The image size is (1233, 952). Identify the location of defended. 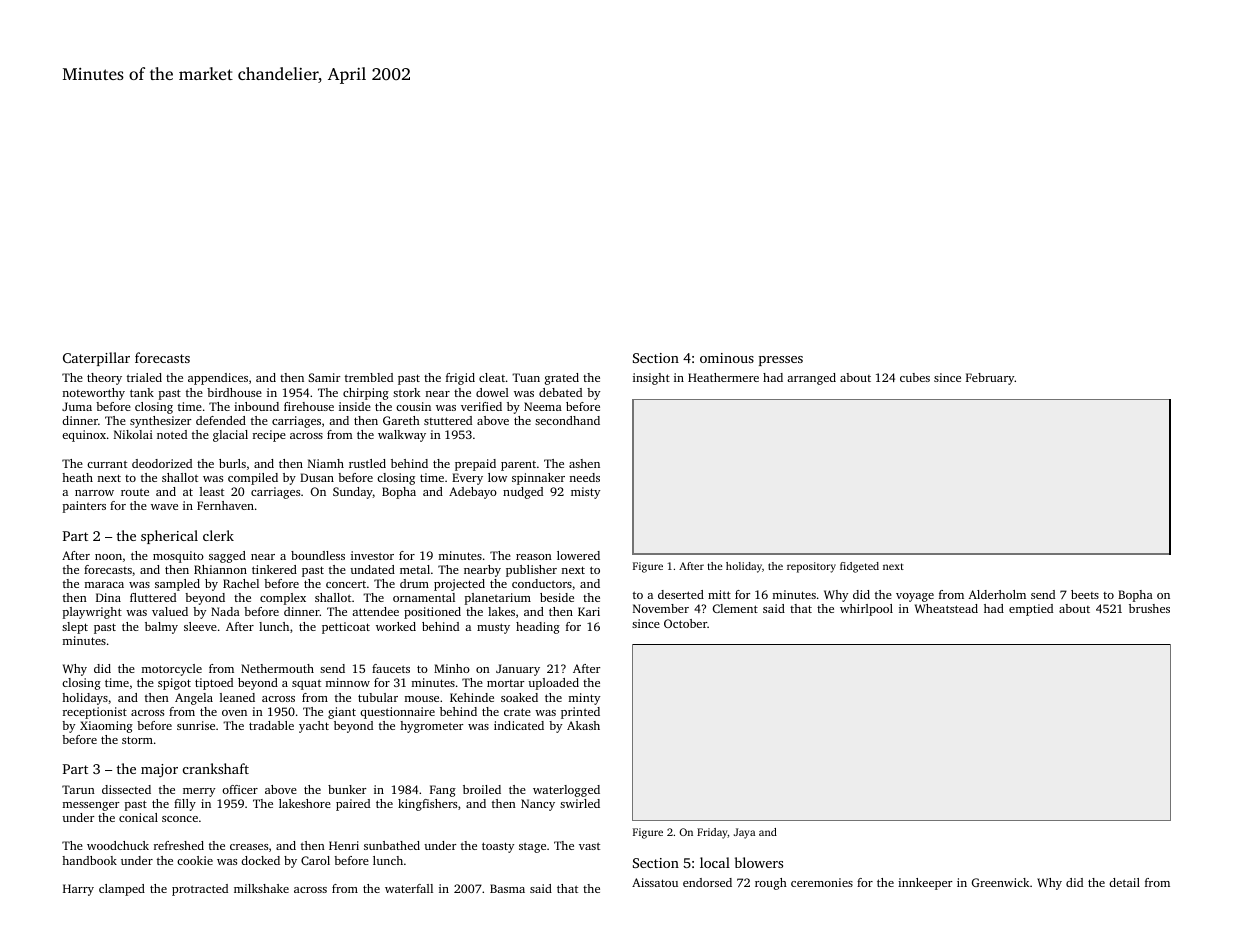
(221, 420).
